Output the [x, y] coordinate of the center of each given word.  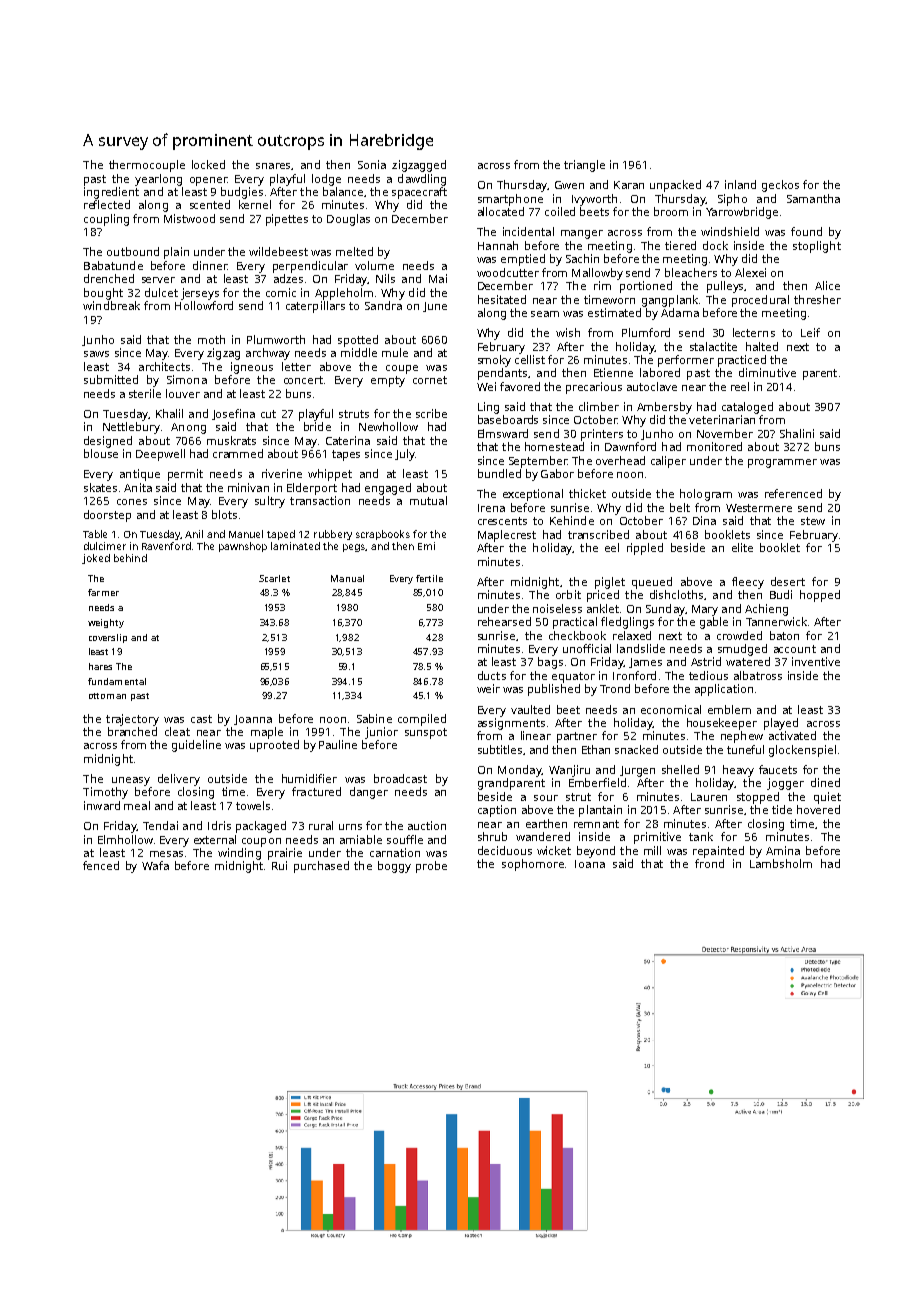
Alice [827, 285]
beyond [596, 852]
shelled [680, 769]
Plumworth [276, 339]
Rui [279, 865]
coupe [402, 369]
